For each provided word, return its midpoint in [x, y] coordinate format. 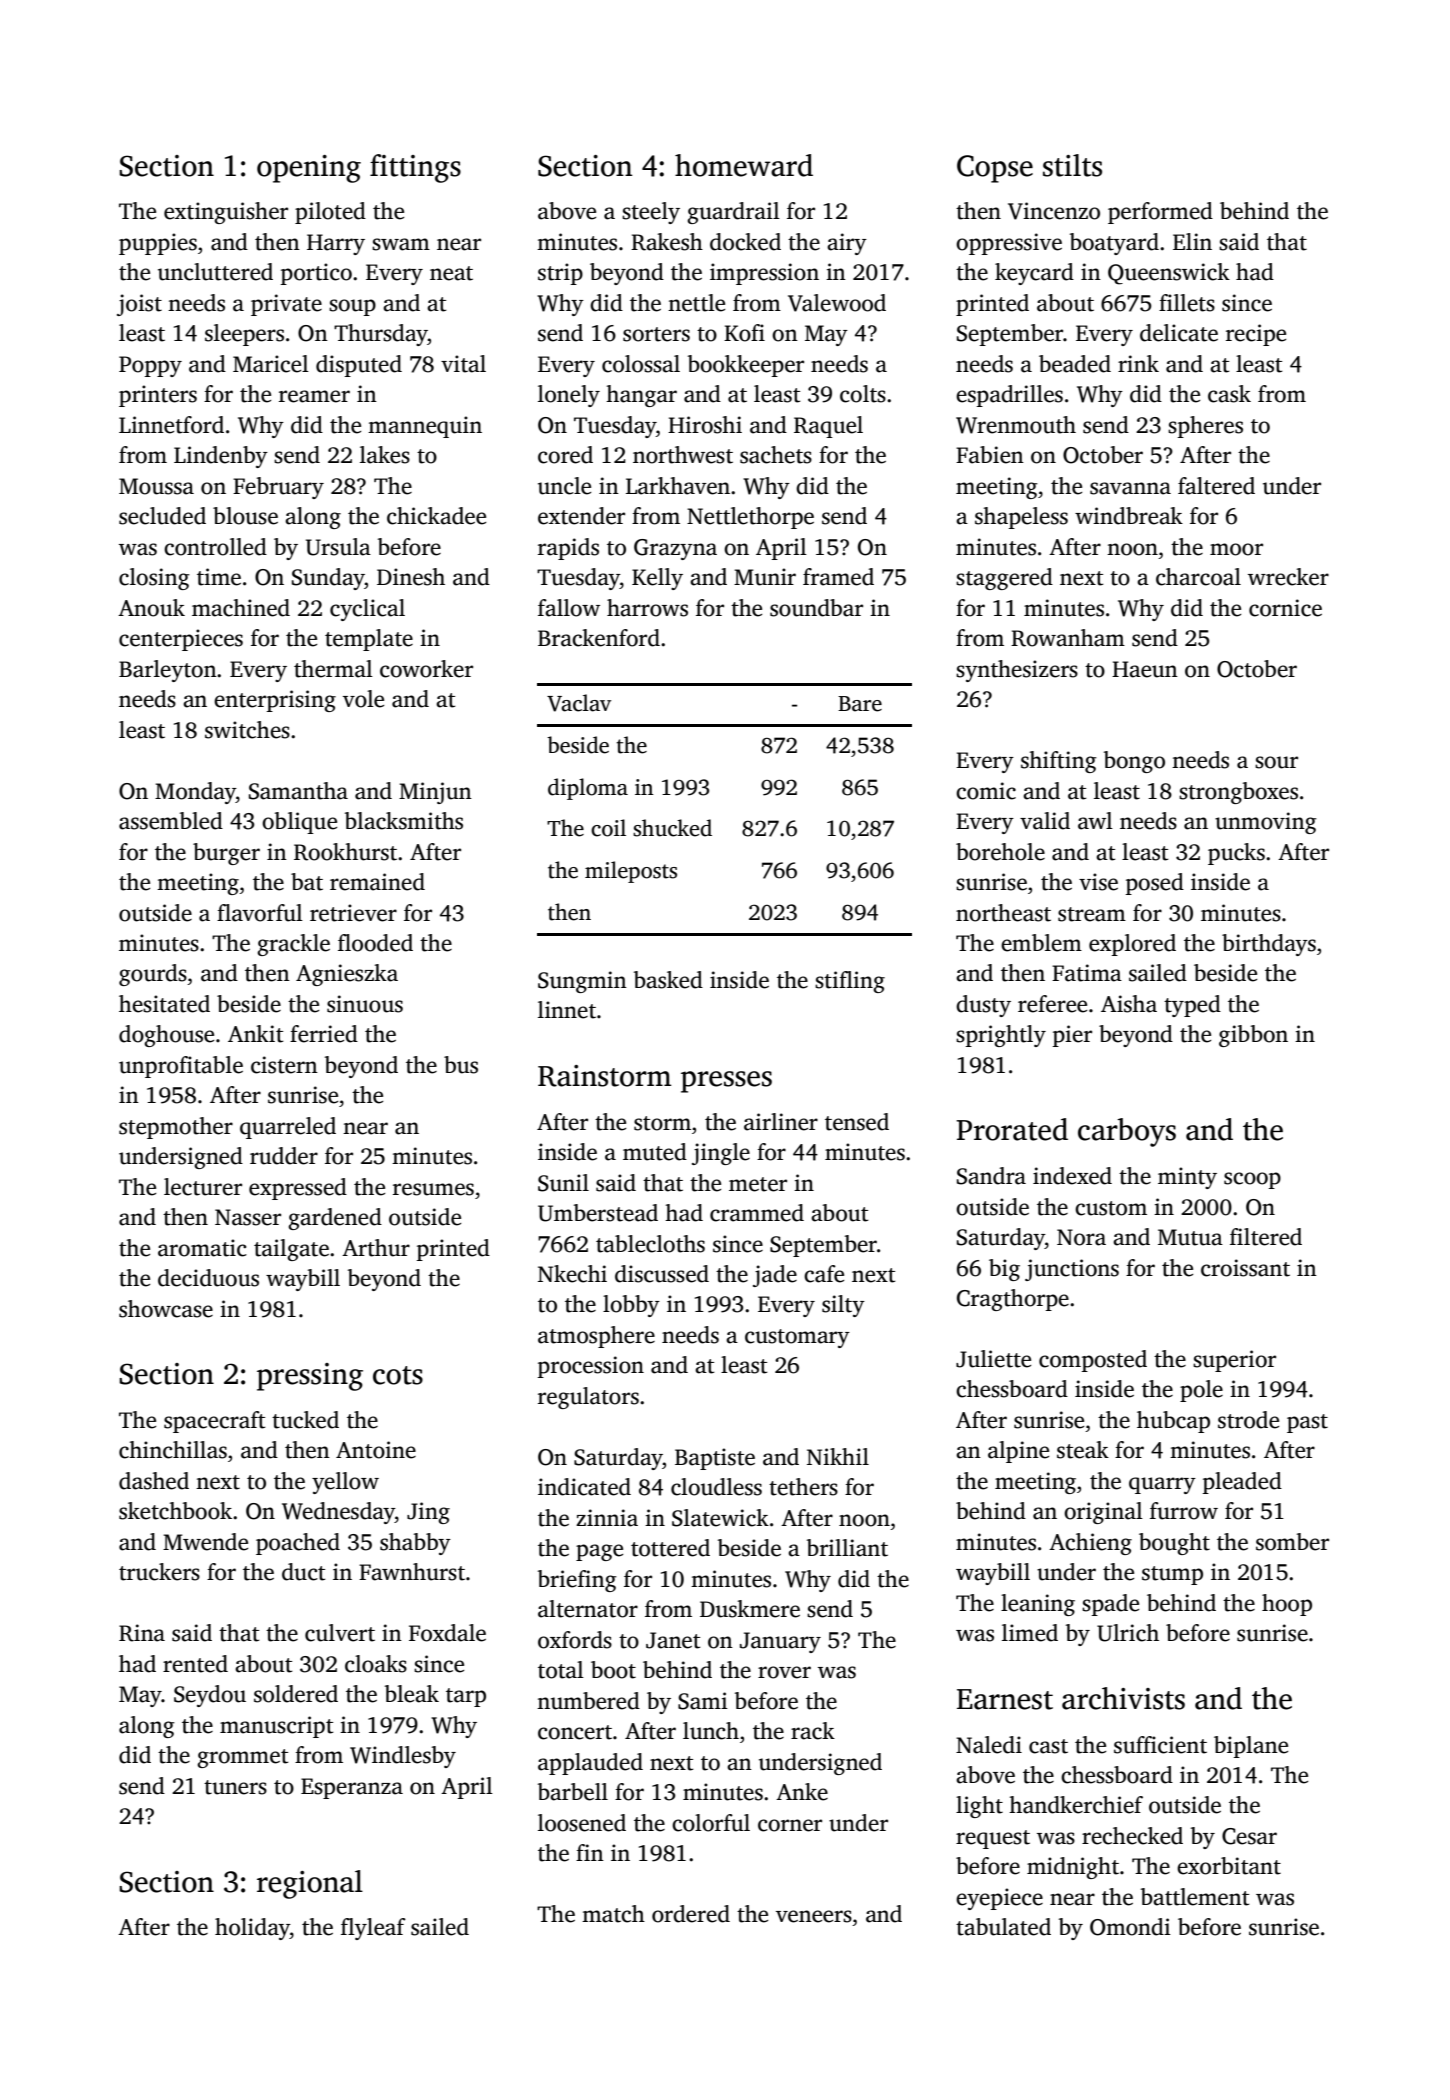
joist [139, 305]
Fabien [990, 455]
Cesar [1249, 1836]
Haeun [1145, 669]
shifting [1059, 762]
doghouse [166, 1036]
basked [668, 980]
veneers [814, 1916]
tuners [235, 1787]
